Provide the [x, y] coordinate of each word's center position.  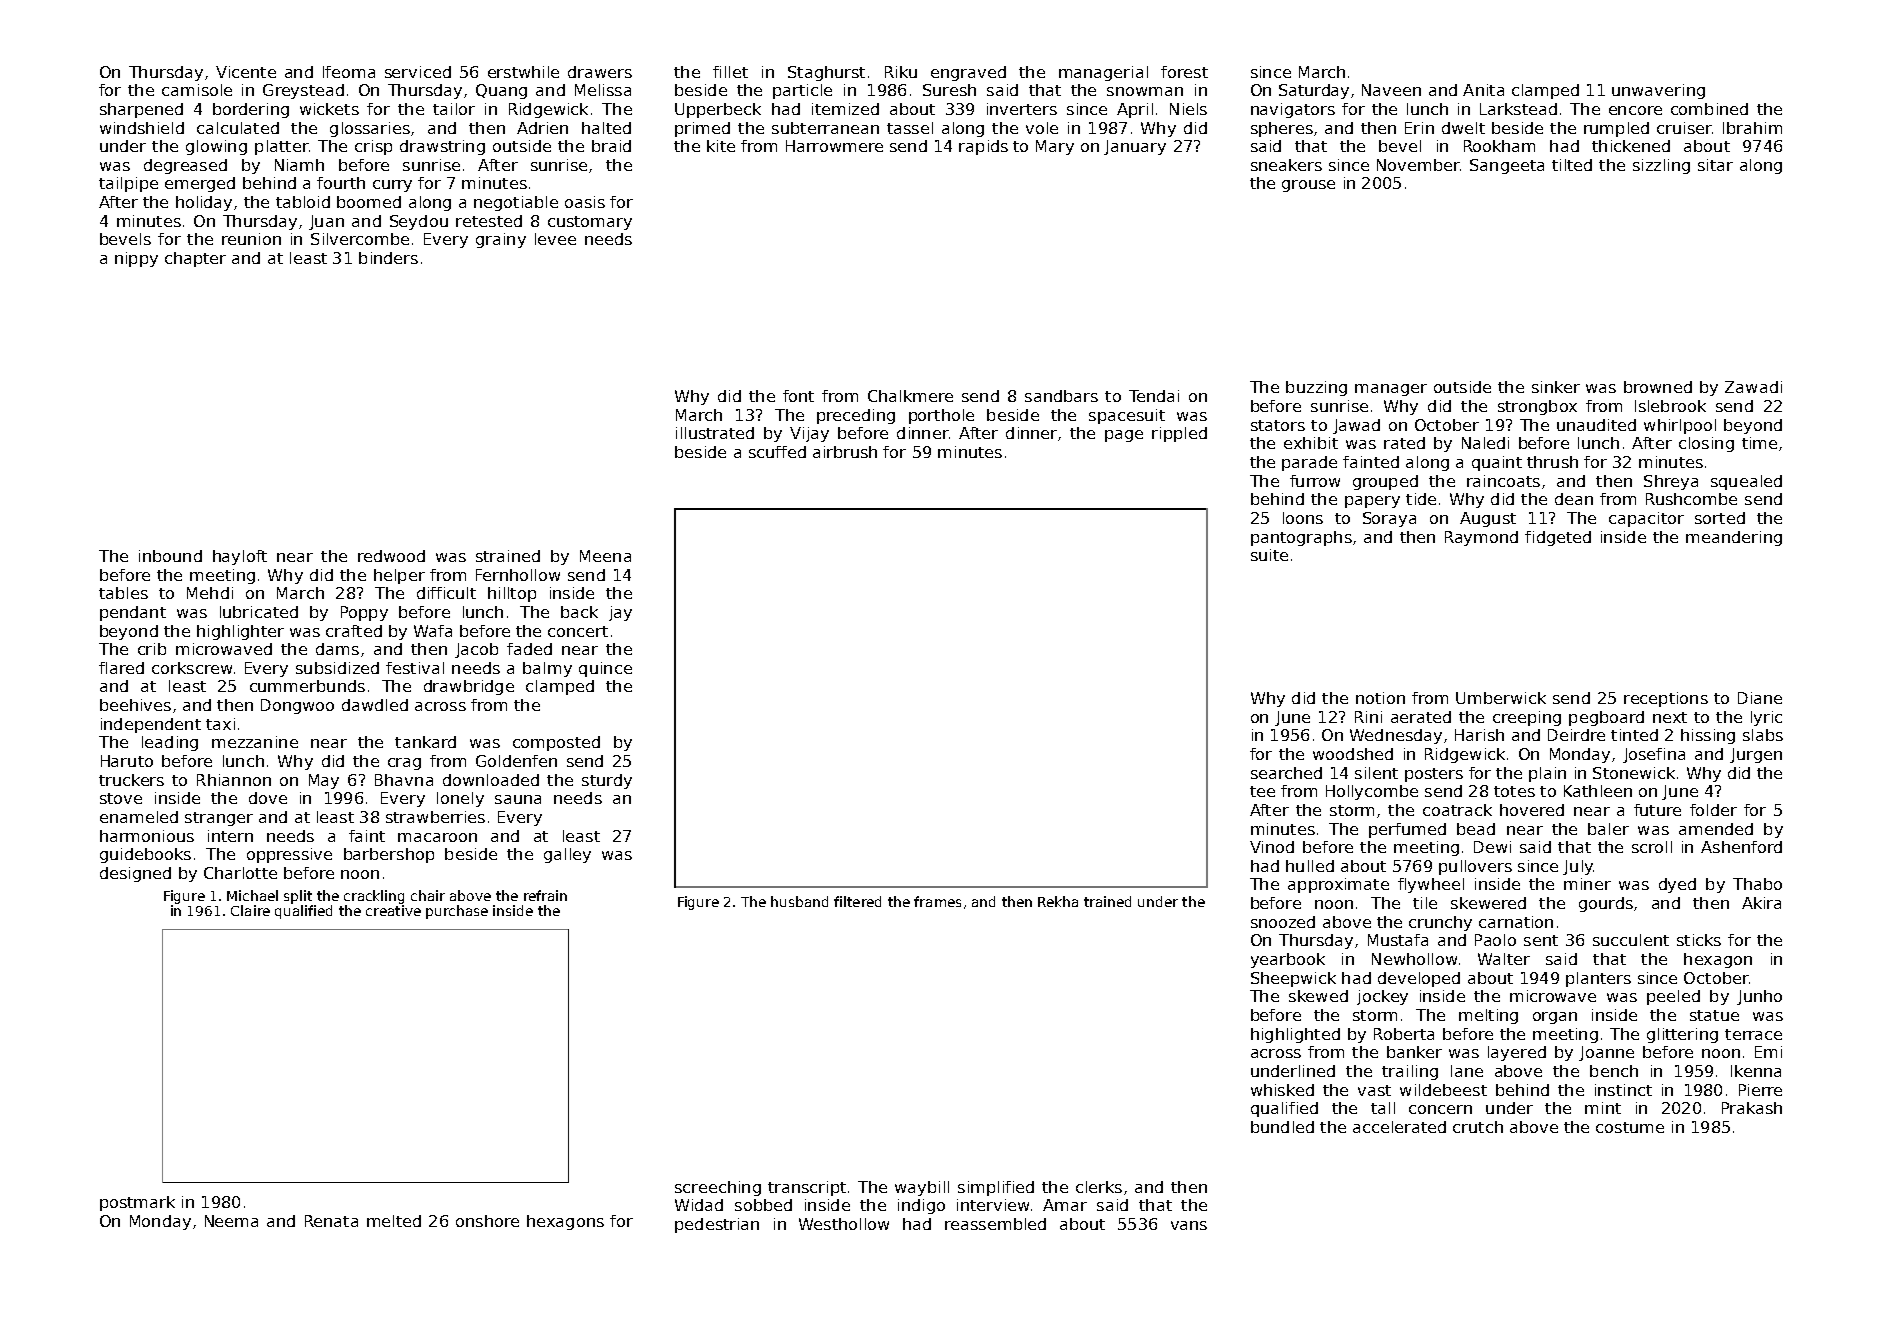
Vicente [246, 72]
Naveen [1391, 90]
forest [1184, 72]
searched [1286, 773]
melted [394, 1221]
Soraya [1389, 519]
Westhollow [844, 1224]
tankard [425, 742]
